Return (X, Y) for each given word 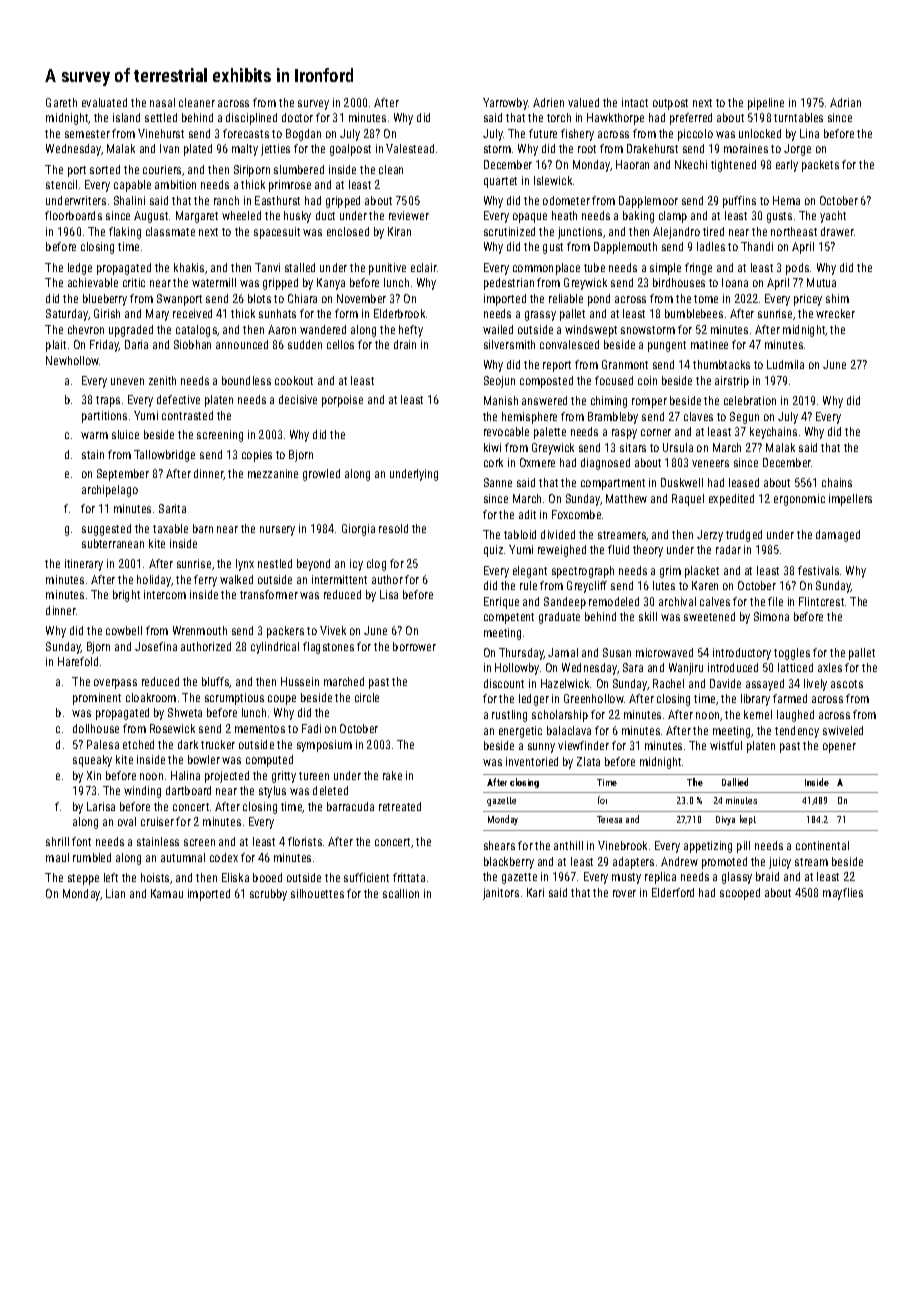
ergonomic (799, 500)
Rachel (668, 683)
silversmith (509, 344)
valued (583, 102)
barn (203, 528)
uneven (127, 381)
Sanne (498, 482)
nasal (162, 102)
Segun (744, 418)
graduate (559, 618)
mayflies (843, 894)
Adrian (845, 102)
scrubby (268, 895)
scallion (401, 893)
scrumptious (234, 699)
